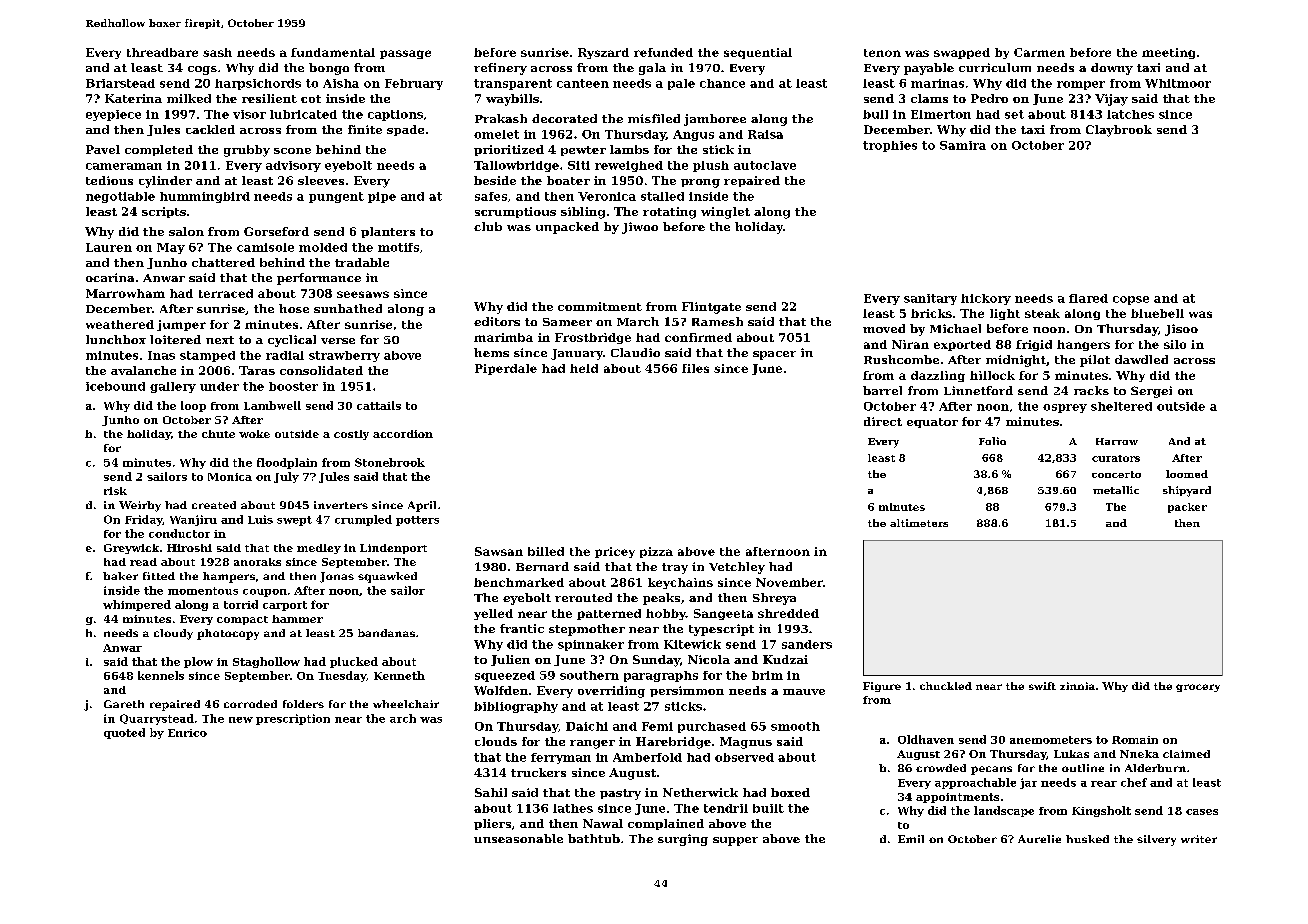 Image resolution: width=1308 pixels, height=924 pixels. What do you see at coordinates (1131, 300) in the image?
I see `copse` at bounding box center [1131, 300].
